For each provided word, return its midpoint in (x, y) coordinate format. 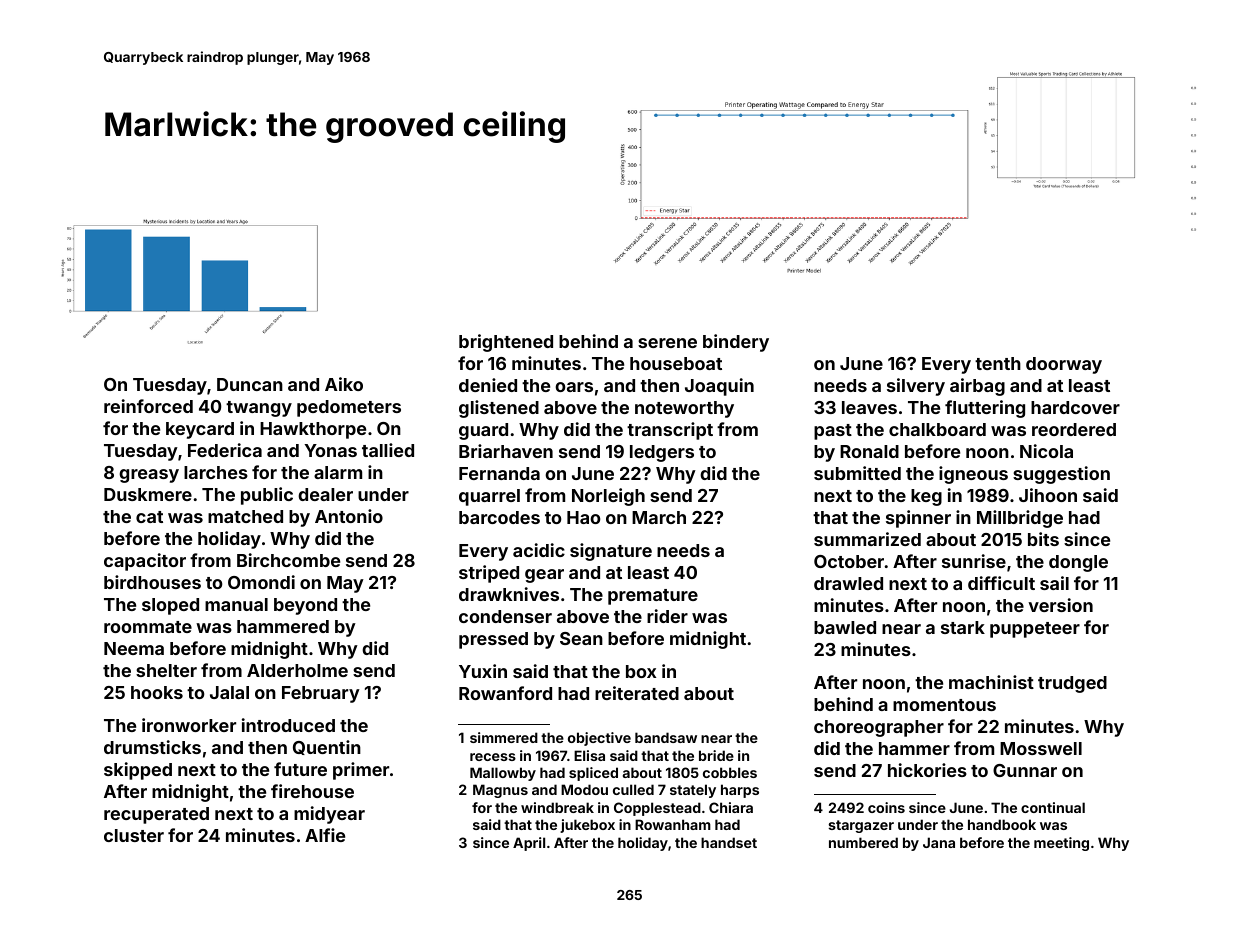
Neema (134, 648)
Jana (939, 842)
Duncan (250, 384)
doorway (1064, 365)
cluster (134, 835)
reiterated (637, 693)
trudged (1072, 684)
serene (667, 343)
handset (729, 842)
